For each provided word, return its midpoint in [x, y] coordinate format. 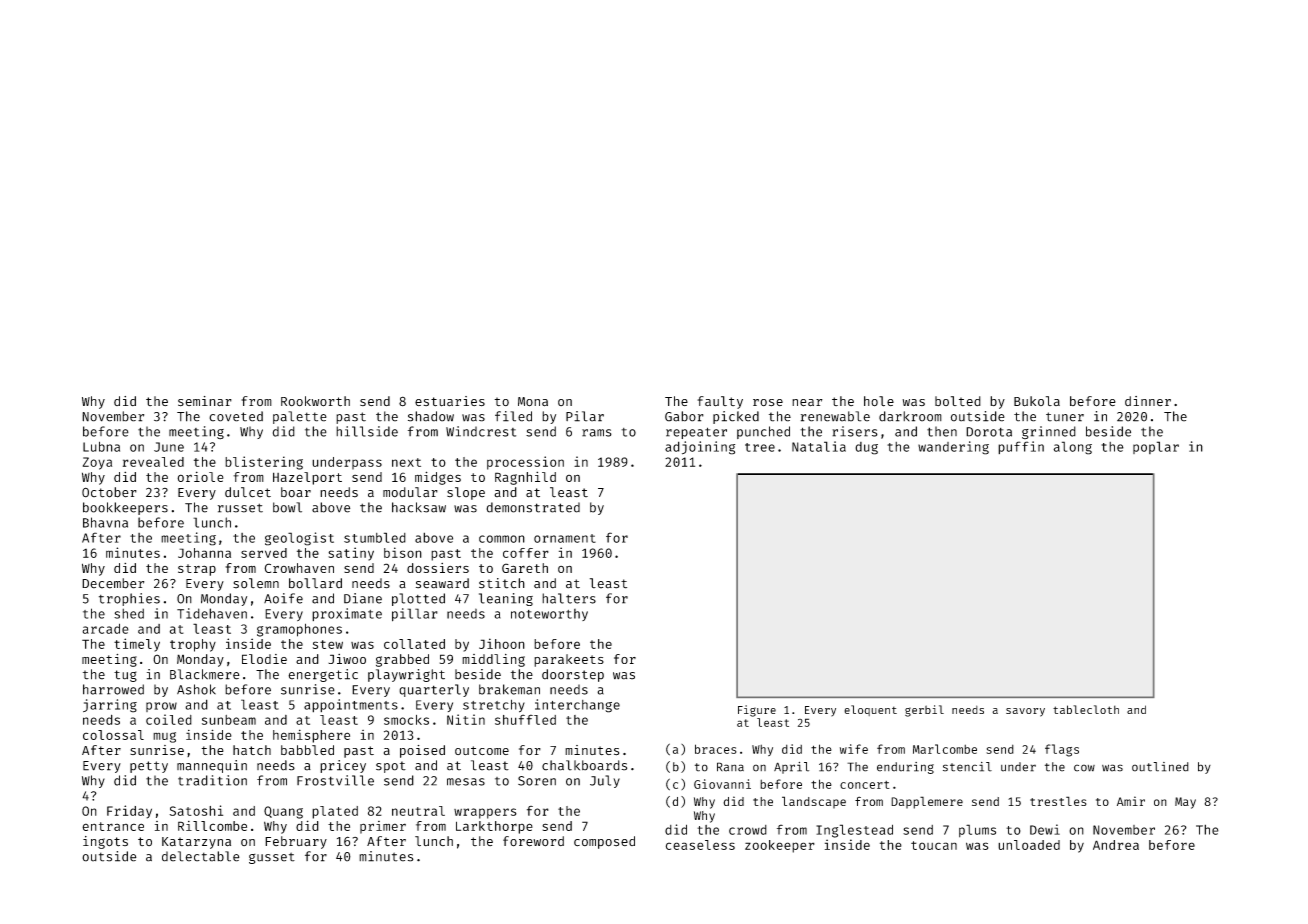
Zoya [97, 463]
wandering [953, 448]
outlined [1160, 767]
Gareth [525, 568]
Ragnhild [525, 478]
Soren [537, 781]
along [1072, 448]
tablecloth [1086, 709]
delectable [201, 856]
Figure [757, 711]
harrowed [113, 689]
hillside [367, 431]
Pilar [585, 416]
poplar [1156, 447]
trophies [129, 599]
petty [149, 767]
